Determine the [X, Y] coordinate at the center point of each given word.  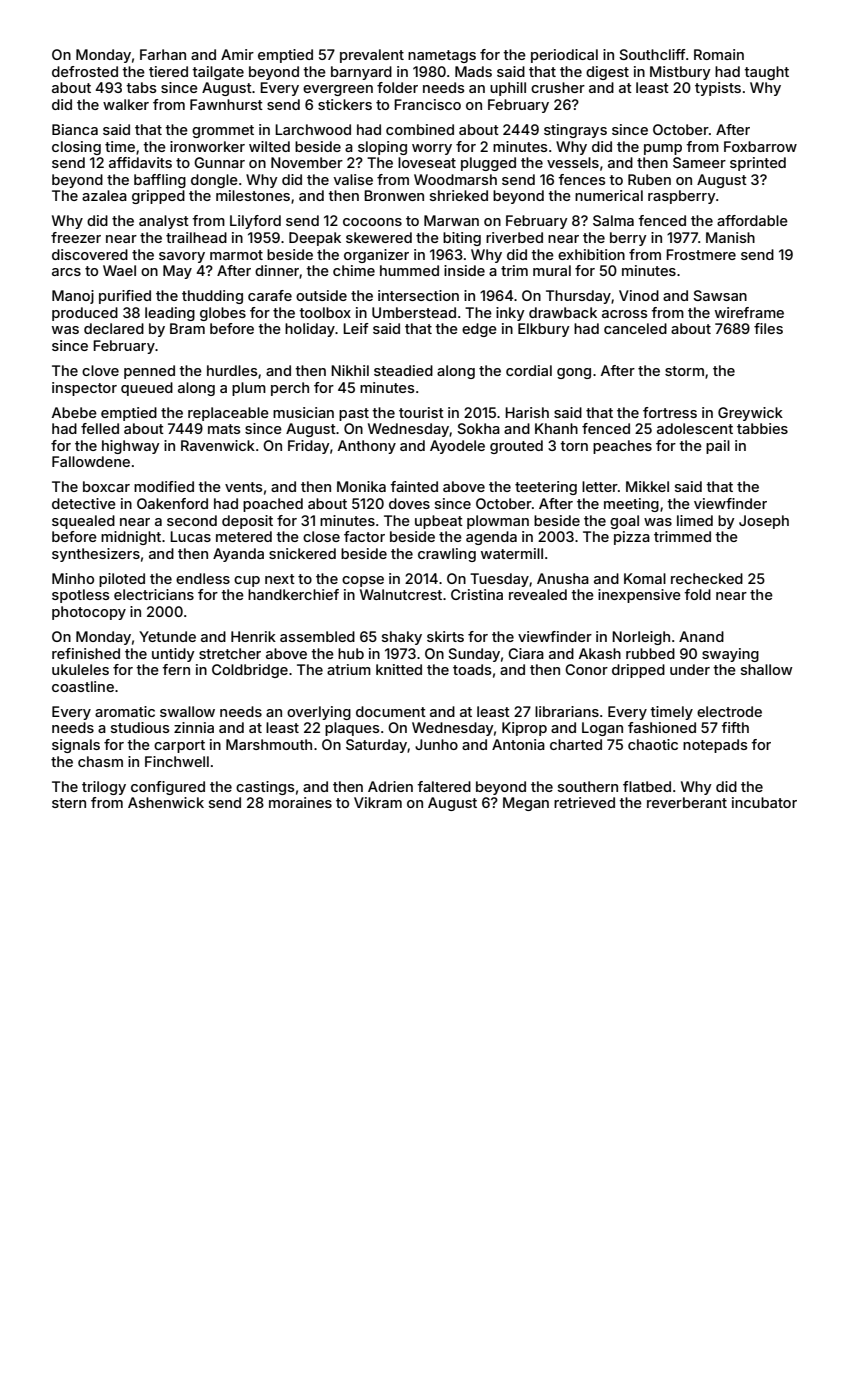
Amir [237, 54]
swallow [187, 711]
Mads [473, 71]
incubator [764, 802]
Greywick [750, 414]
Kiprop [524, 729]
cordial [529, 370]
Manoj [73, 297]
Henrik [253, 636]
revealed [538, 594]
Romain [719, 54]
